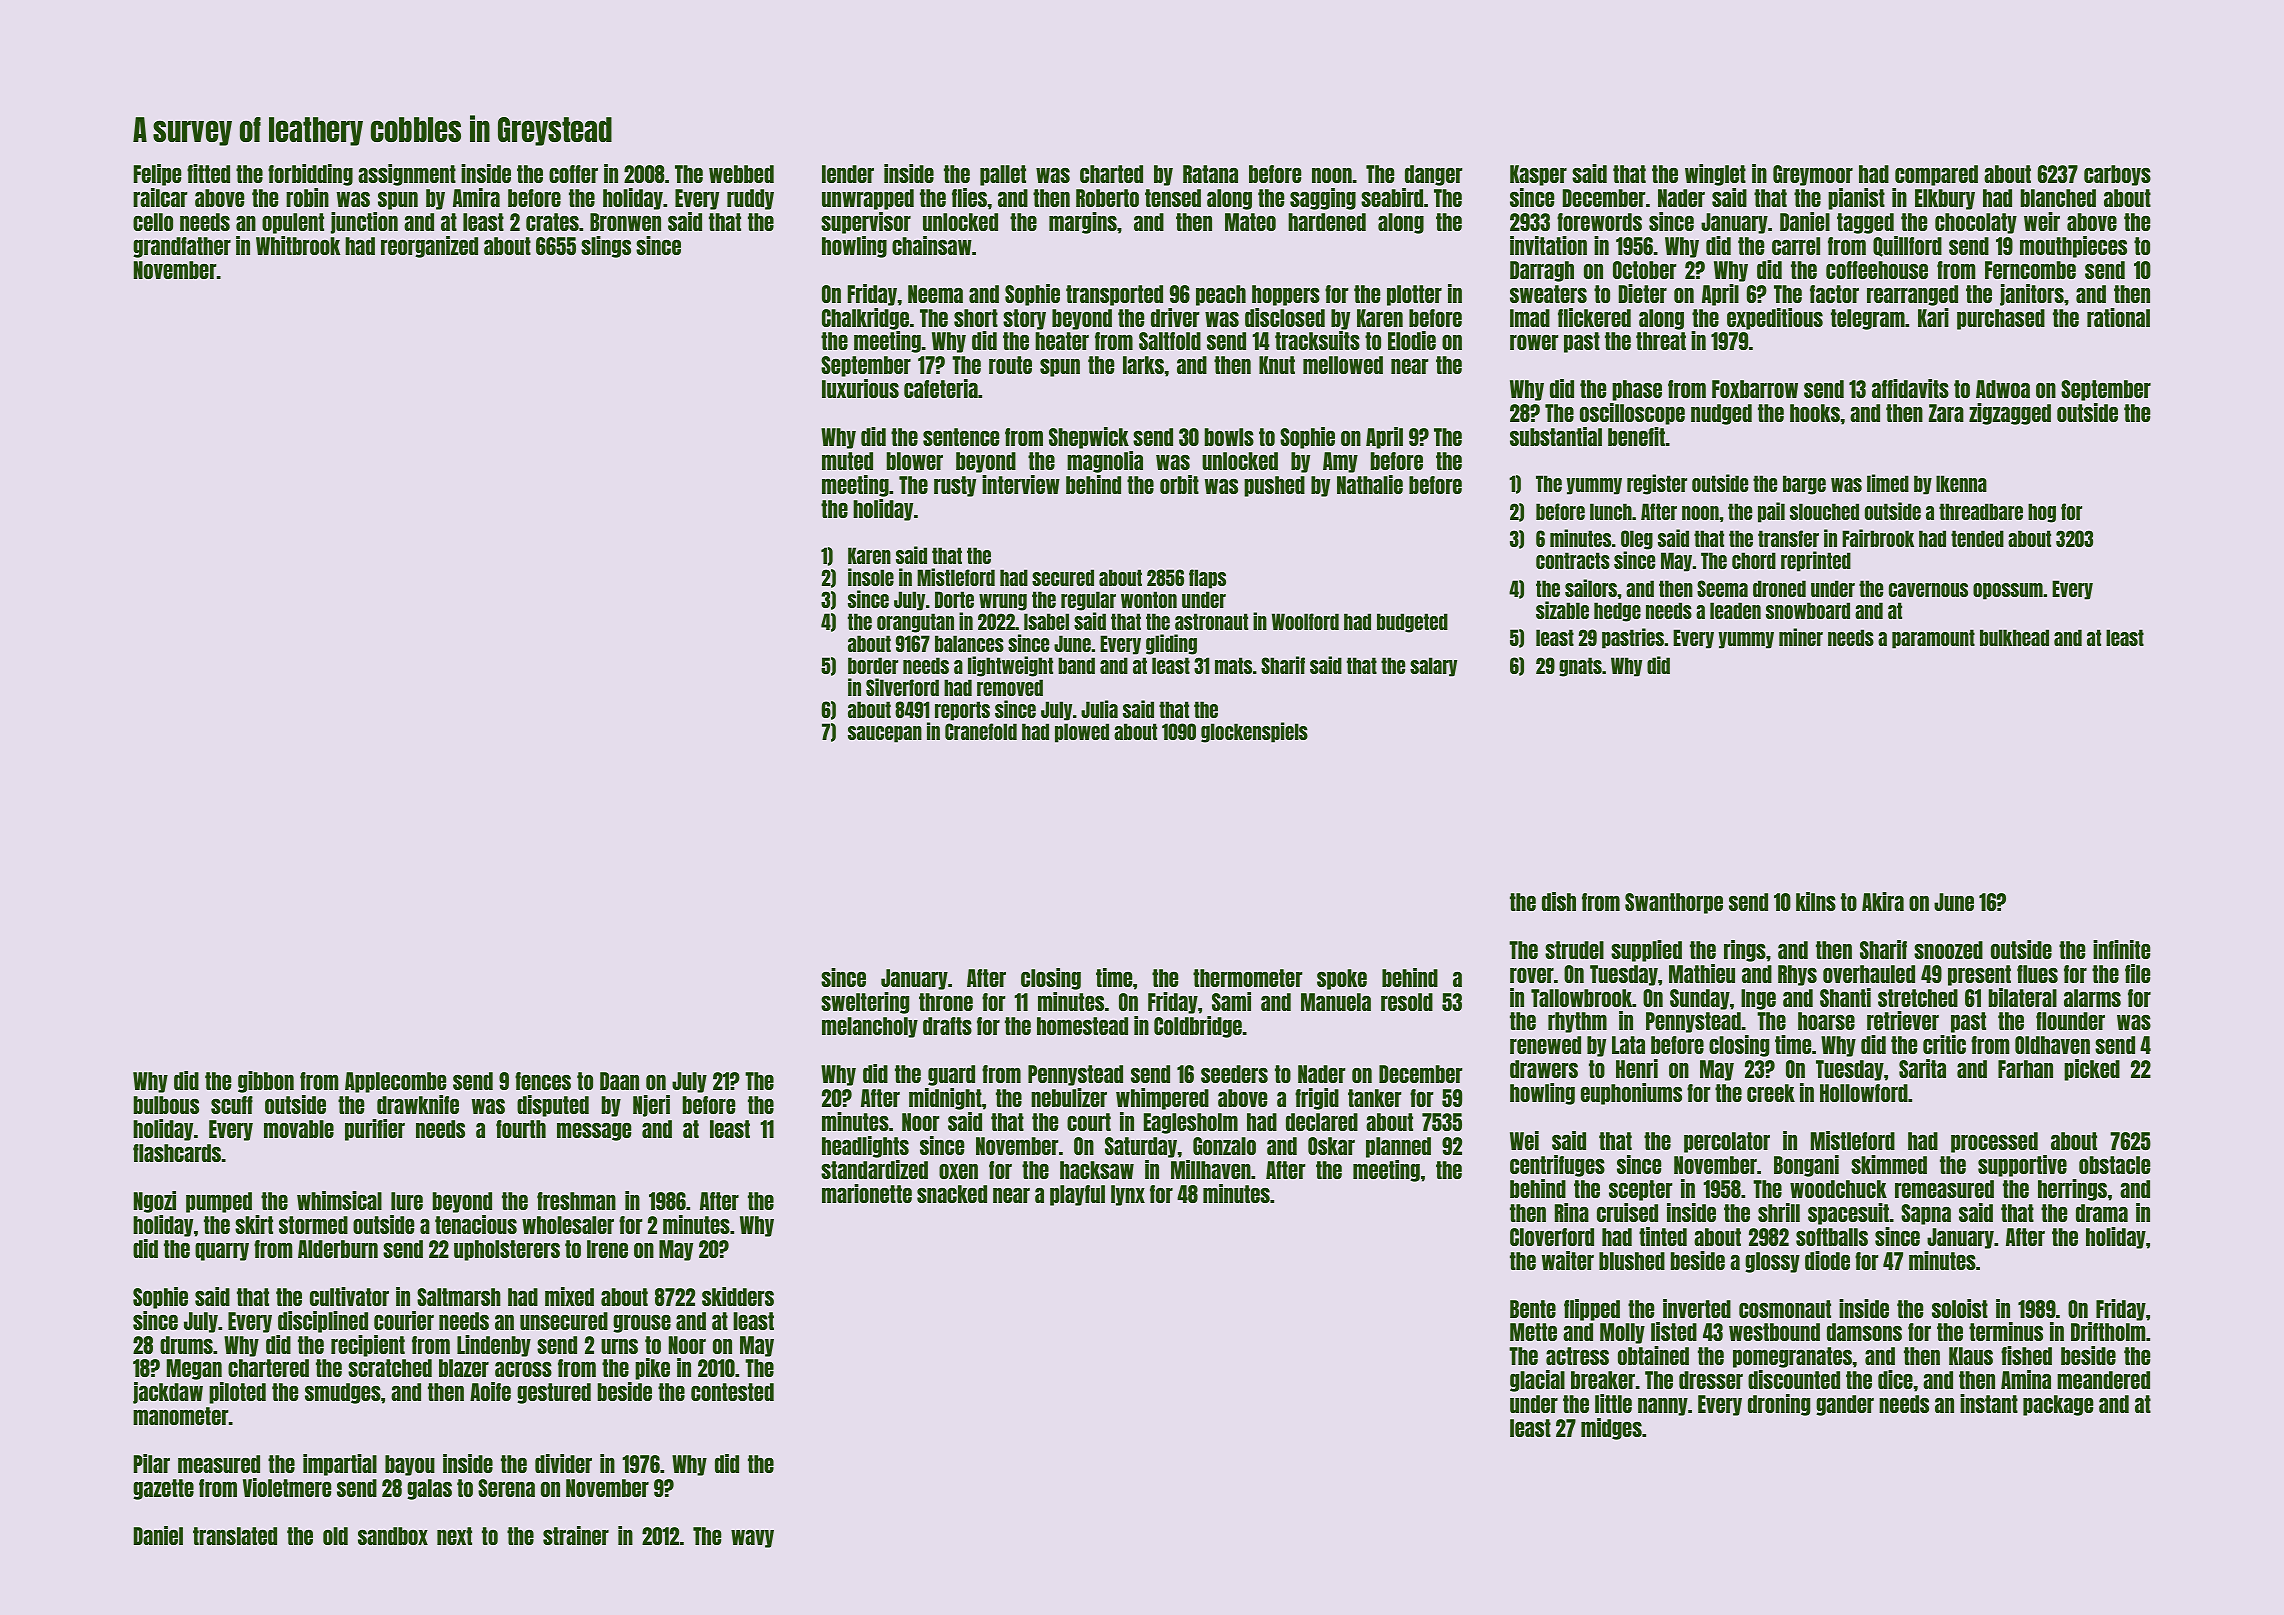 The width and height of the screenshot is (2284, 1615). Describe the element at coordinates (732, 1392) in the screenshot. I see `contested` at that location.
